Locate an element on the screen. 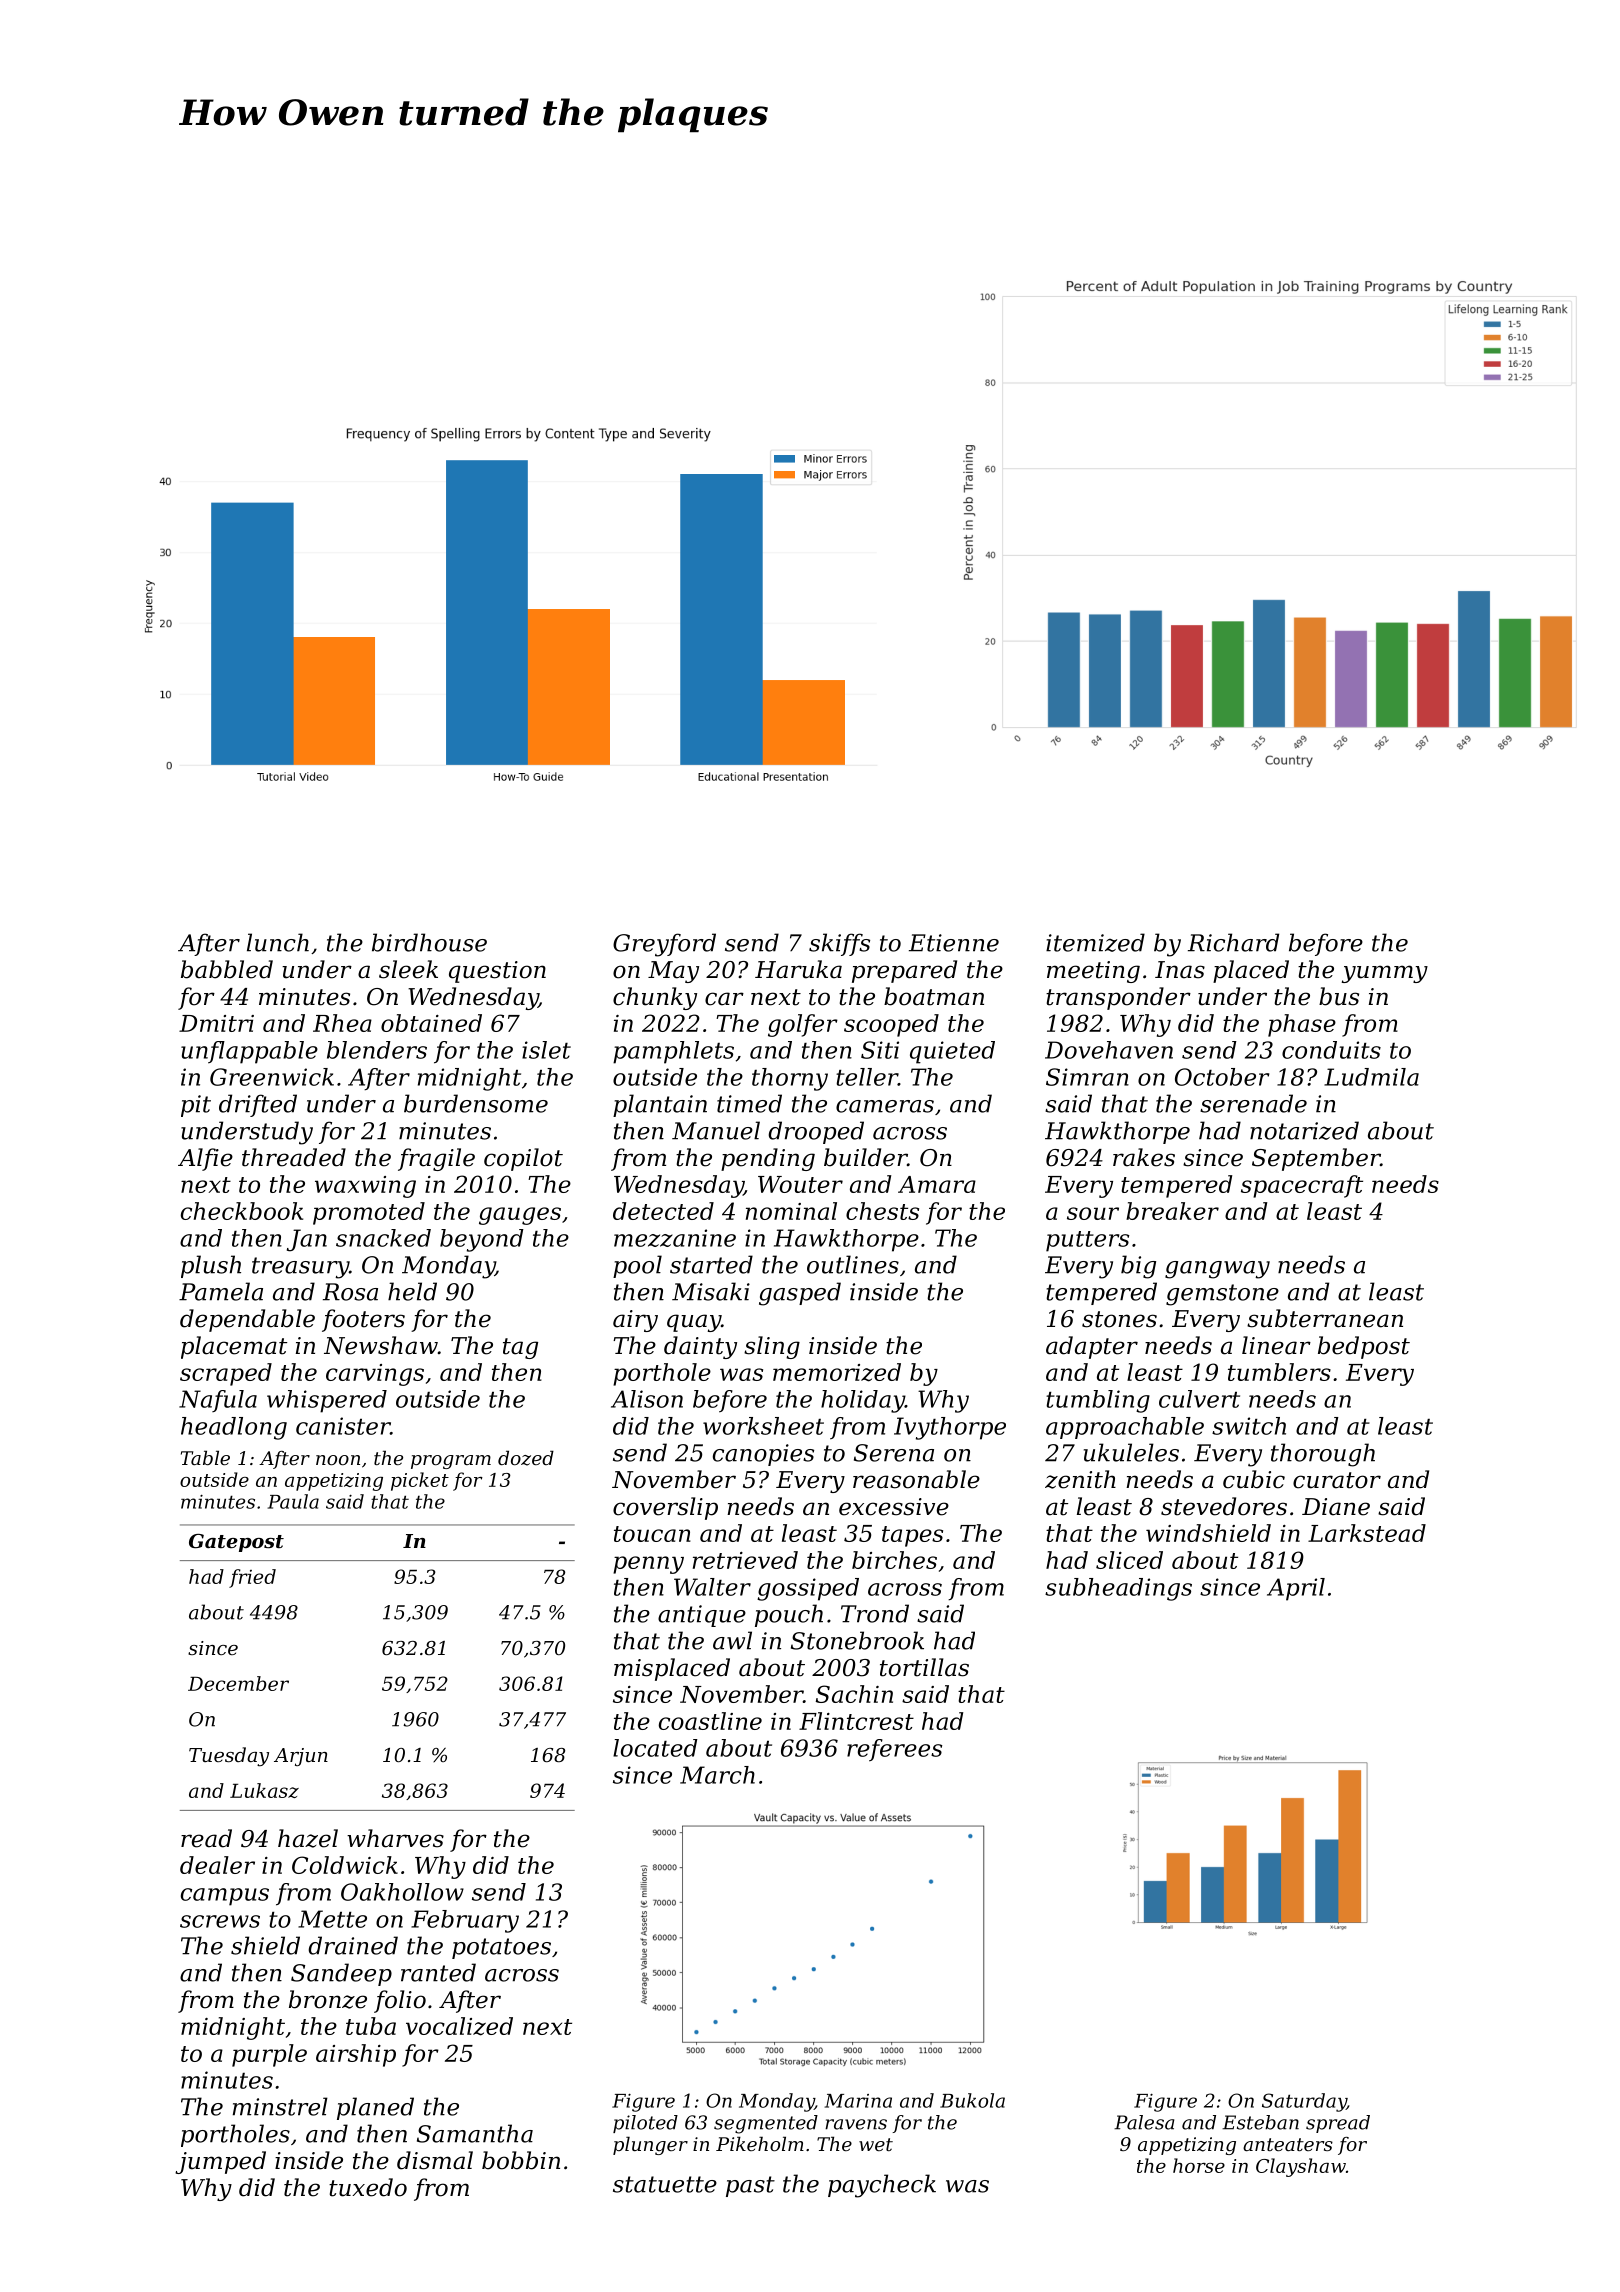  tapes is located at coordinates (912, 1536).
